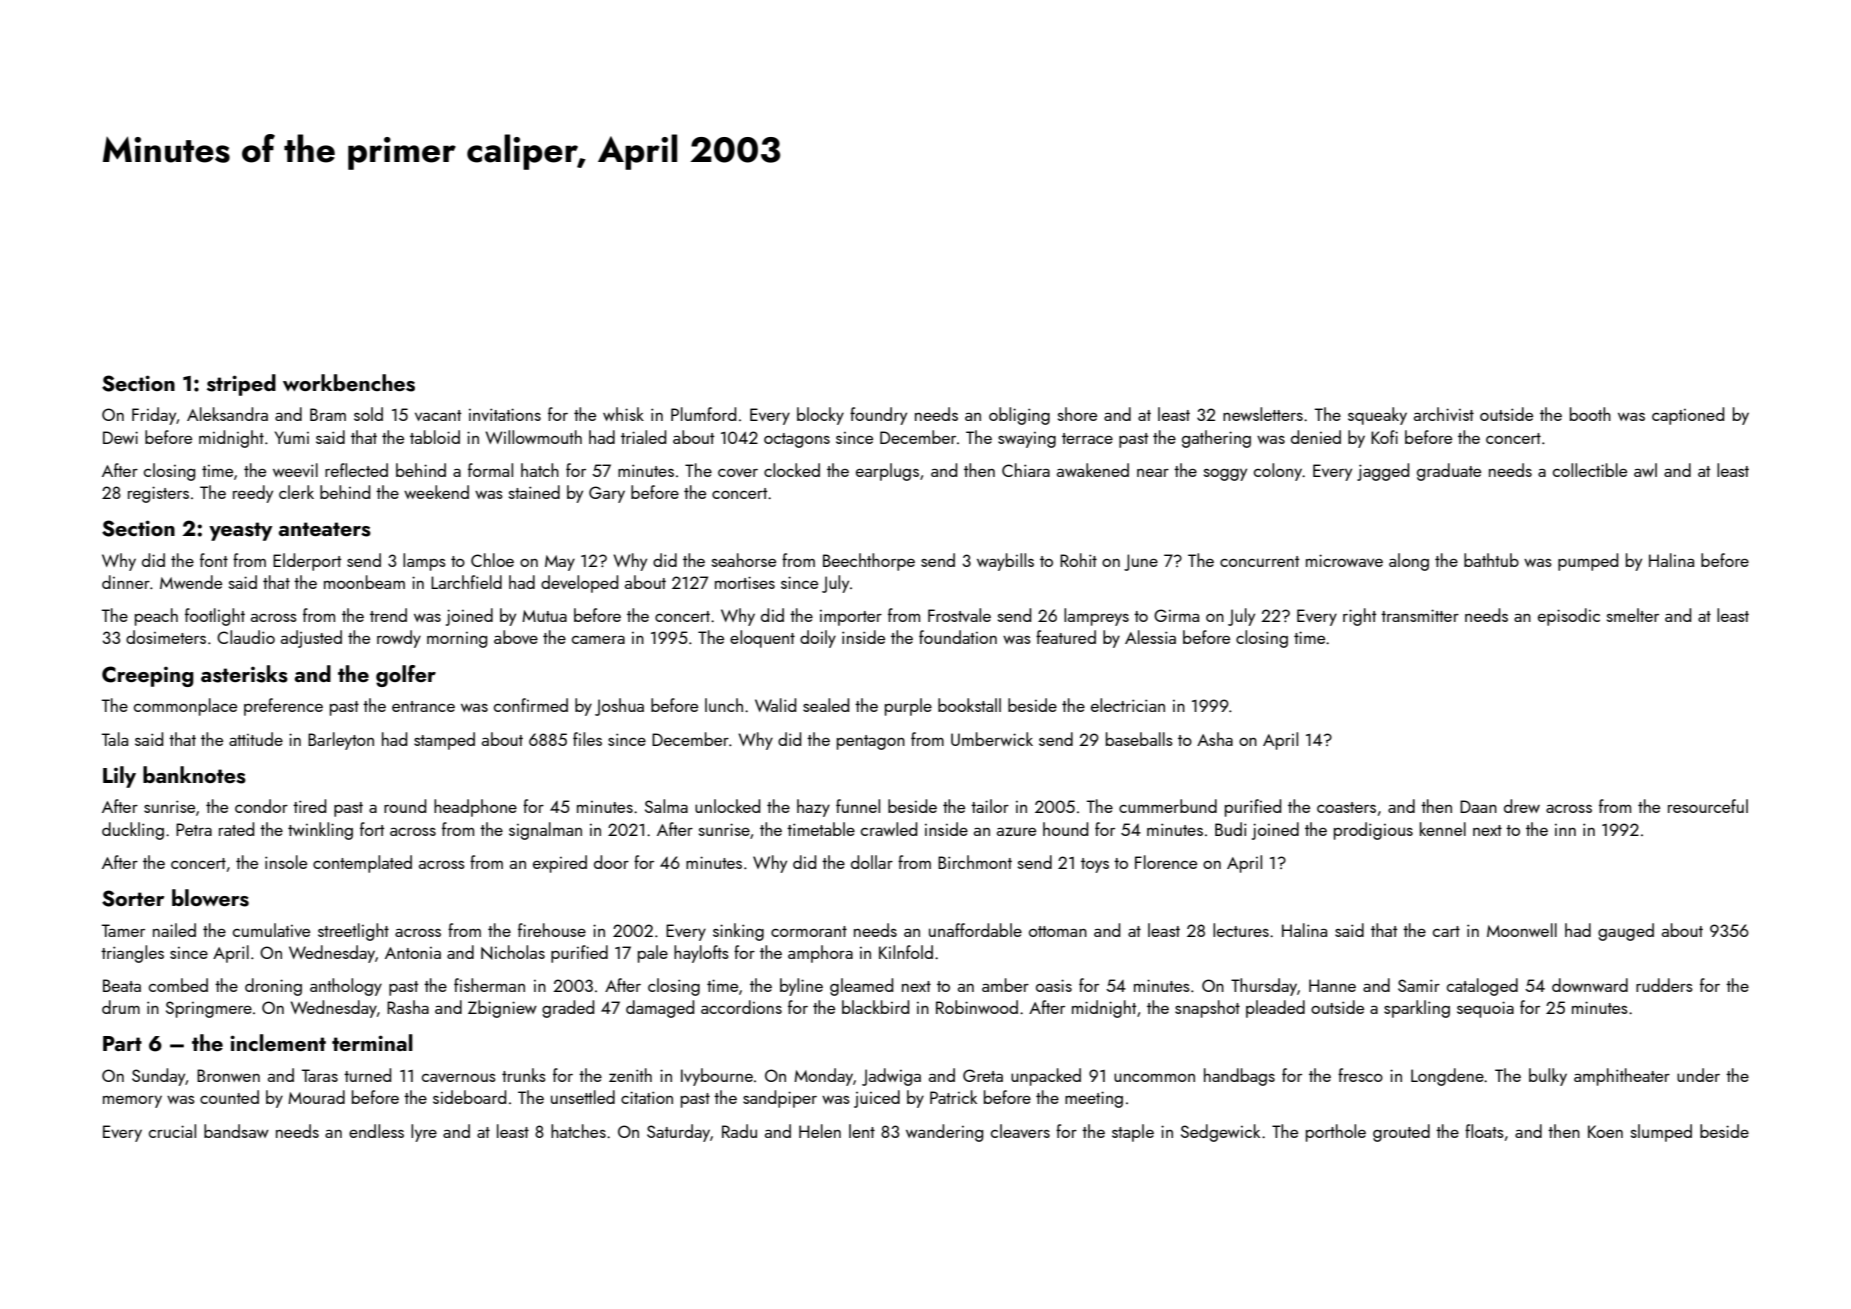 This document has height=1309, width=1851. Describe the element at coordinates (1688, 416) in the document. I see `captioned` at that location.
